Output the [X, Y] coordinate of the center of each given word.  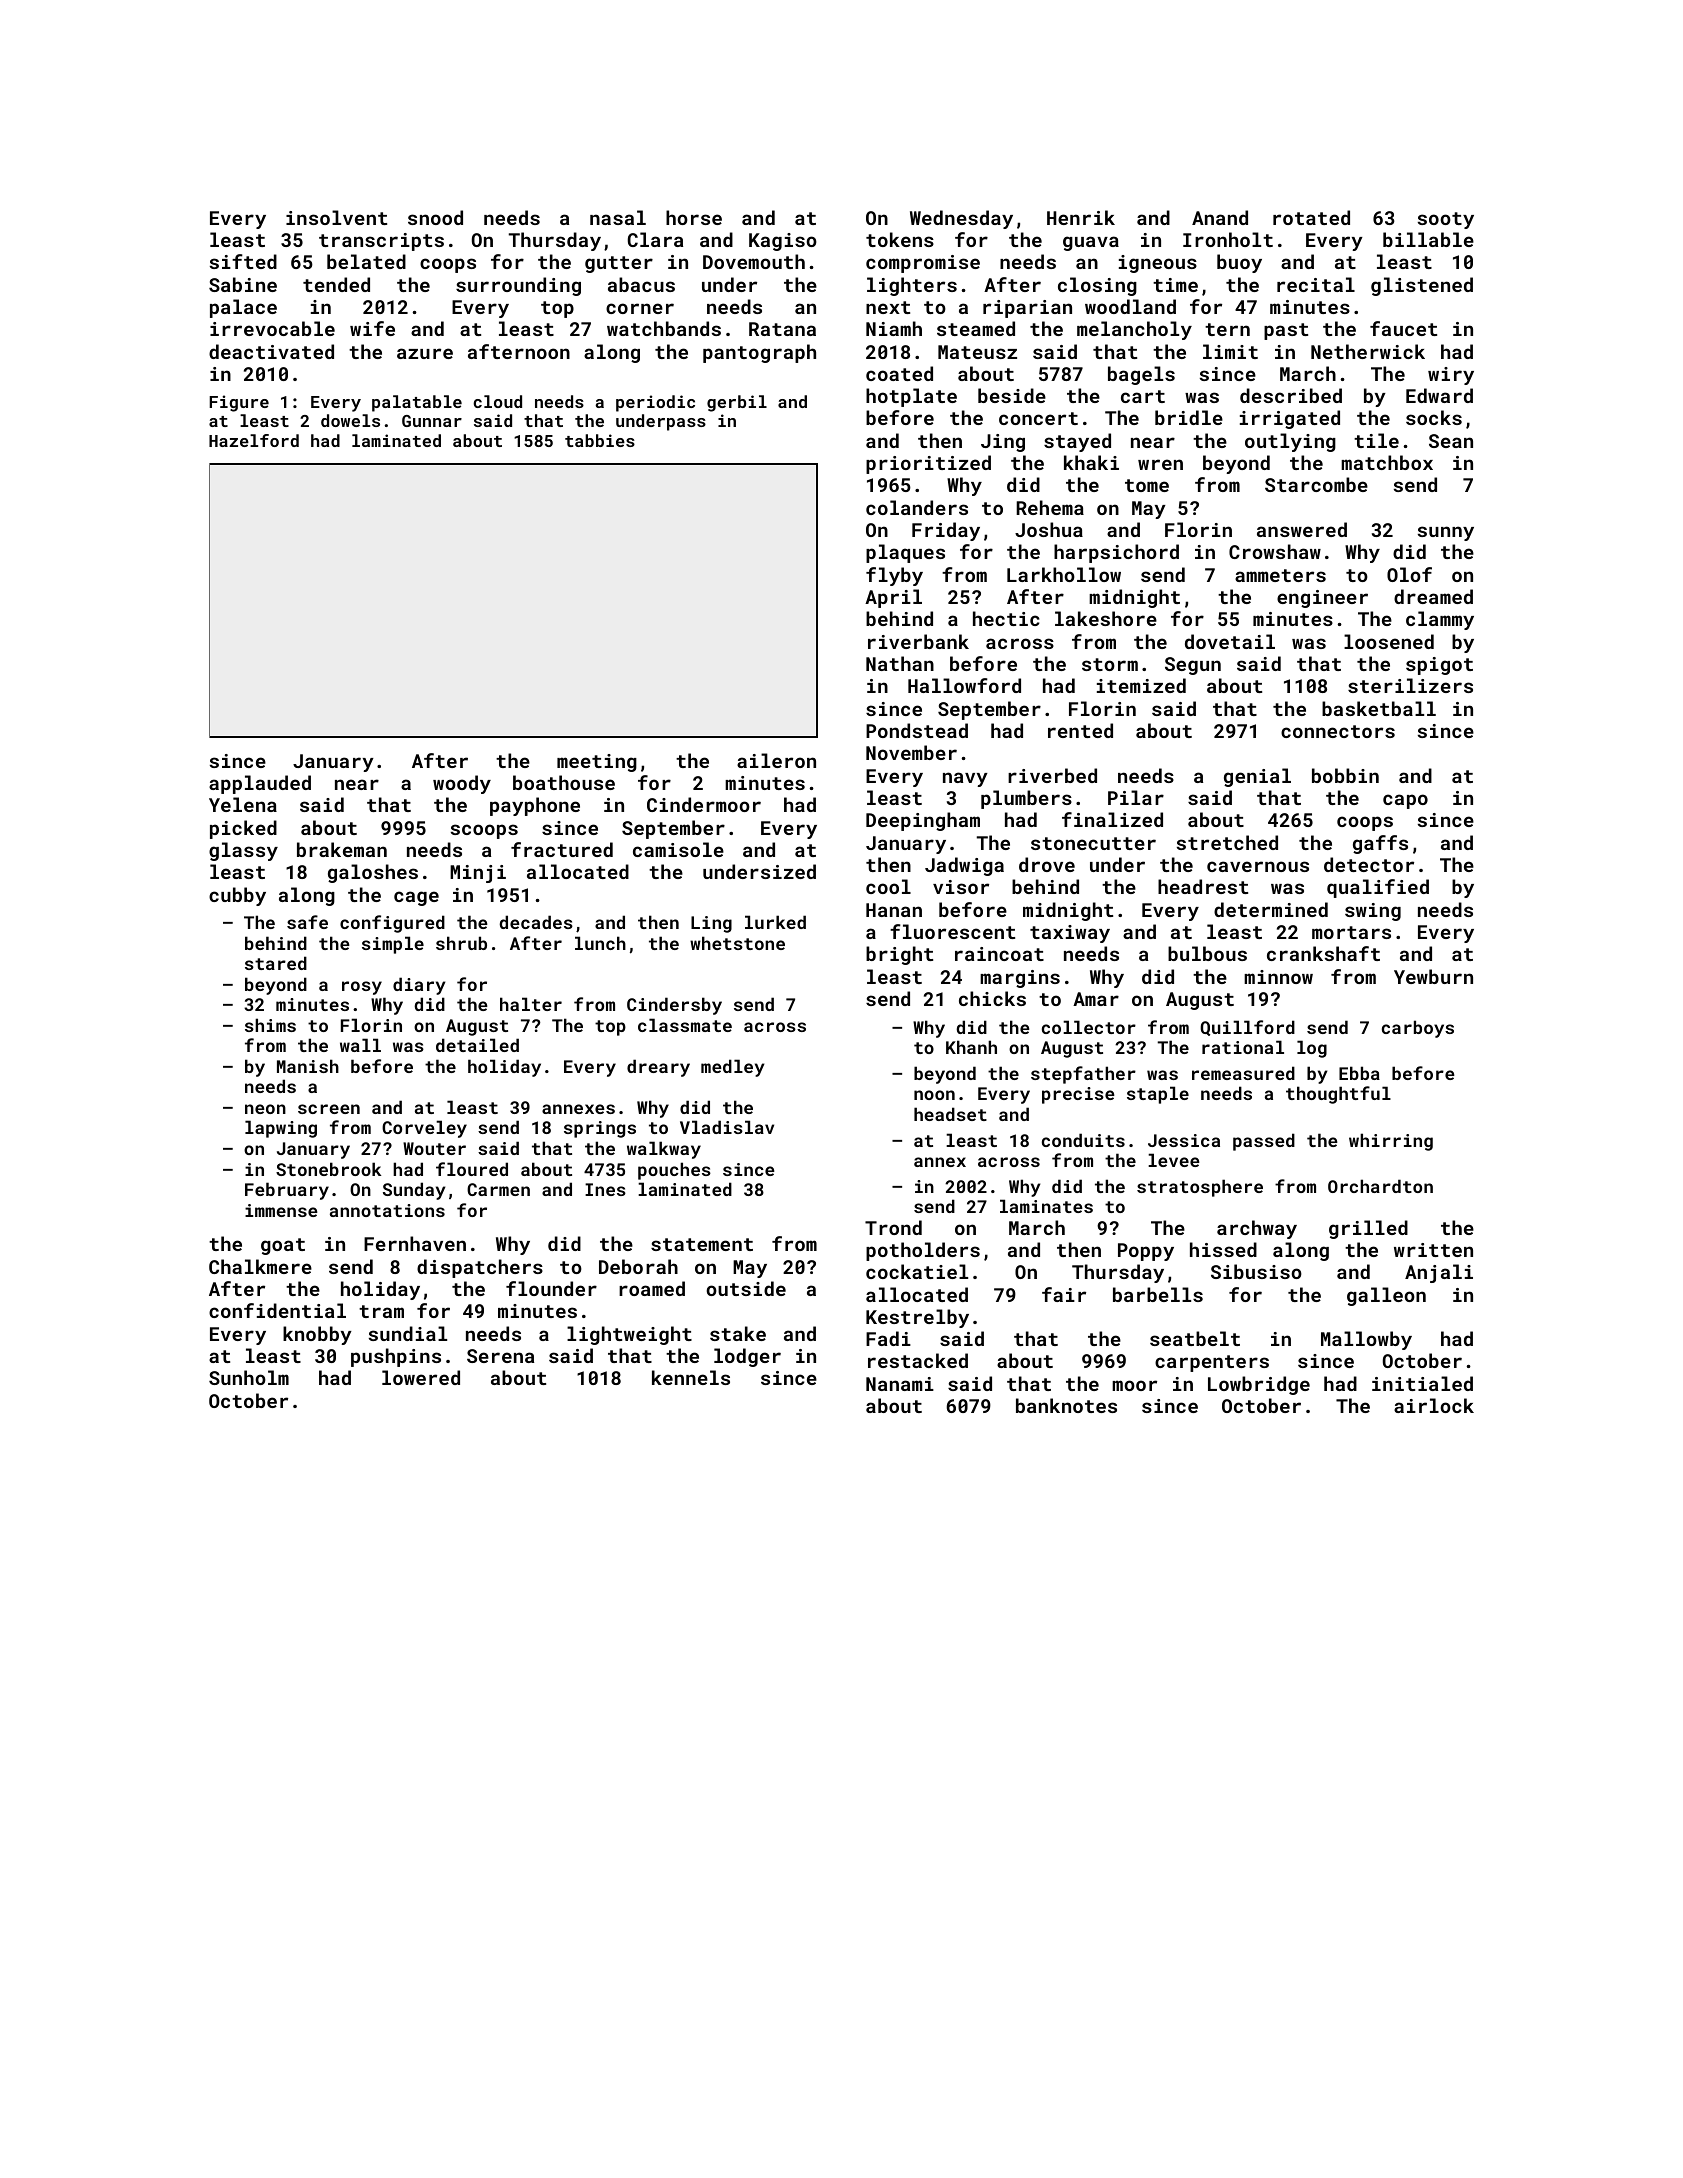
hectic [1006, 618]
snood [435, 217]
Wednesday [961, 219]
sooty [1446, 220]
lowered [421, 1377]
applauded [260, 784]
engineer [1322, 599]
